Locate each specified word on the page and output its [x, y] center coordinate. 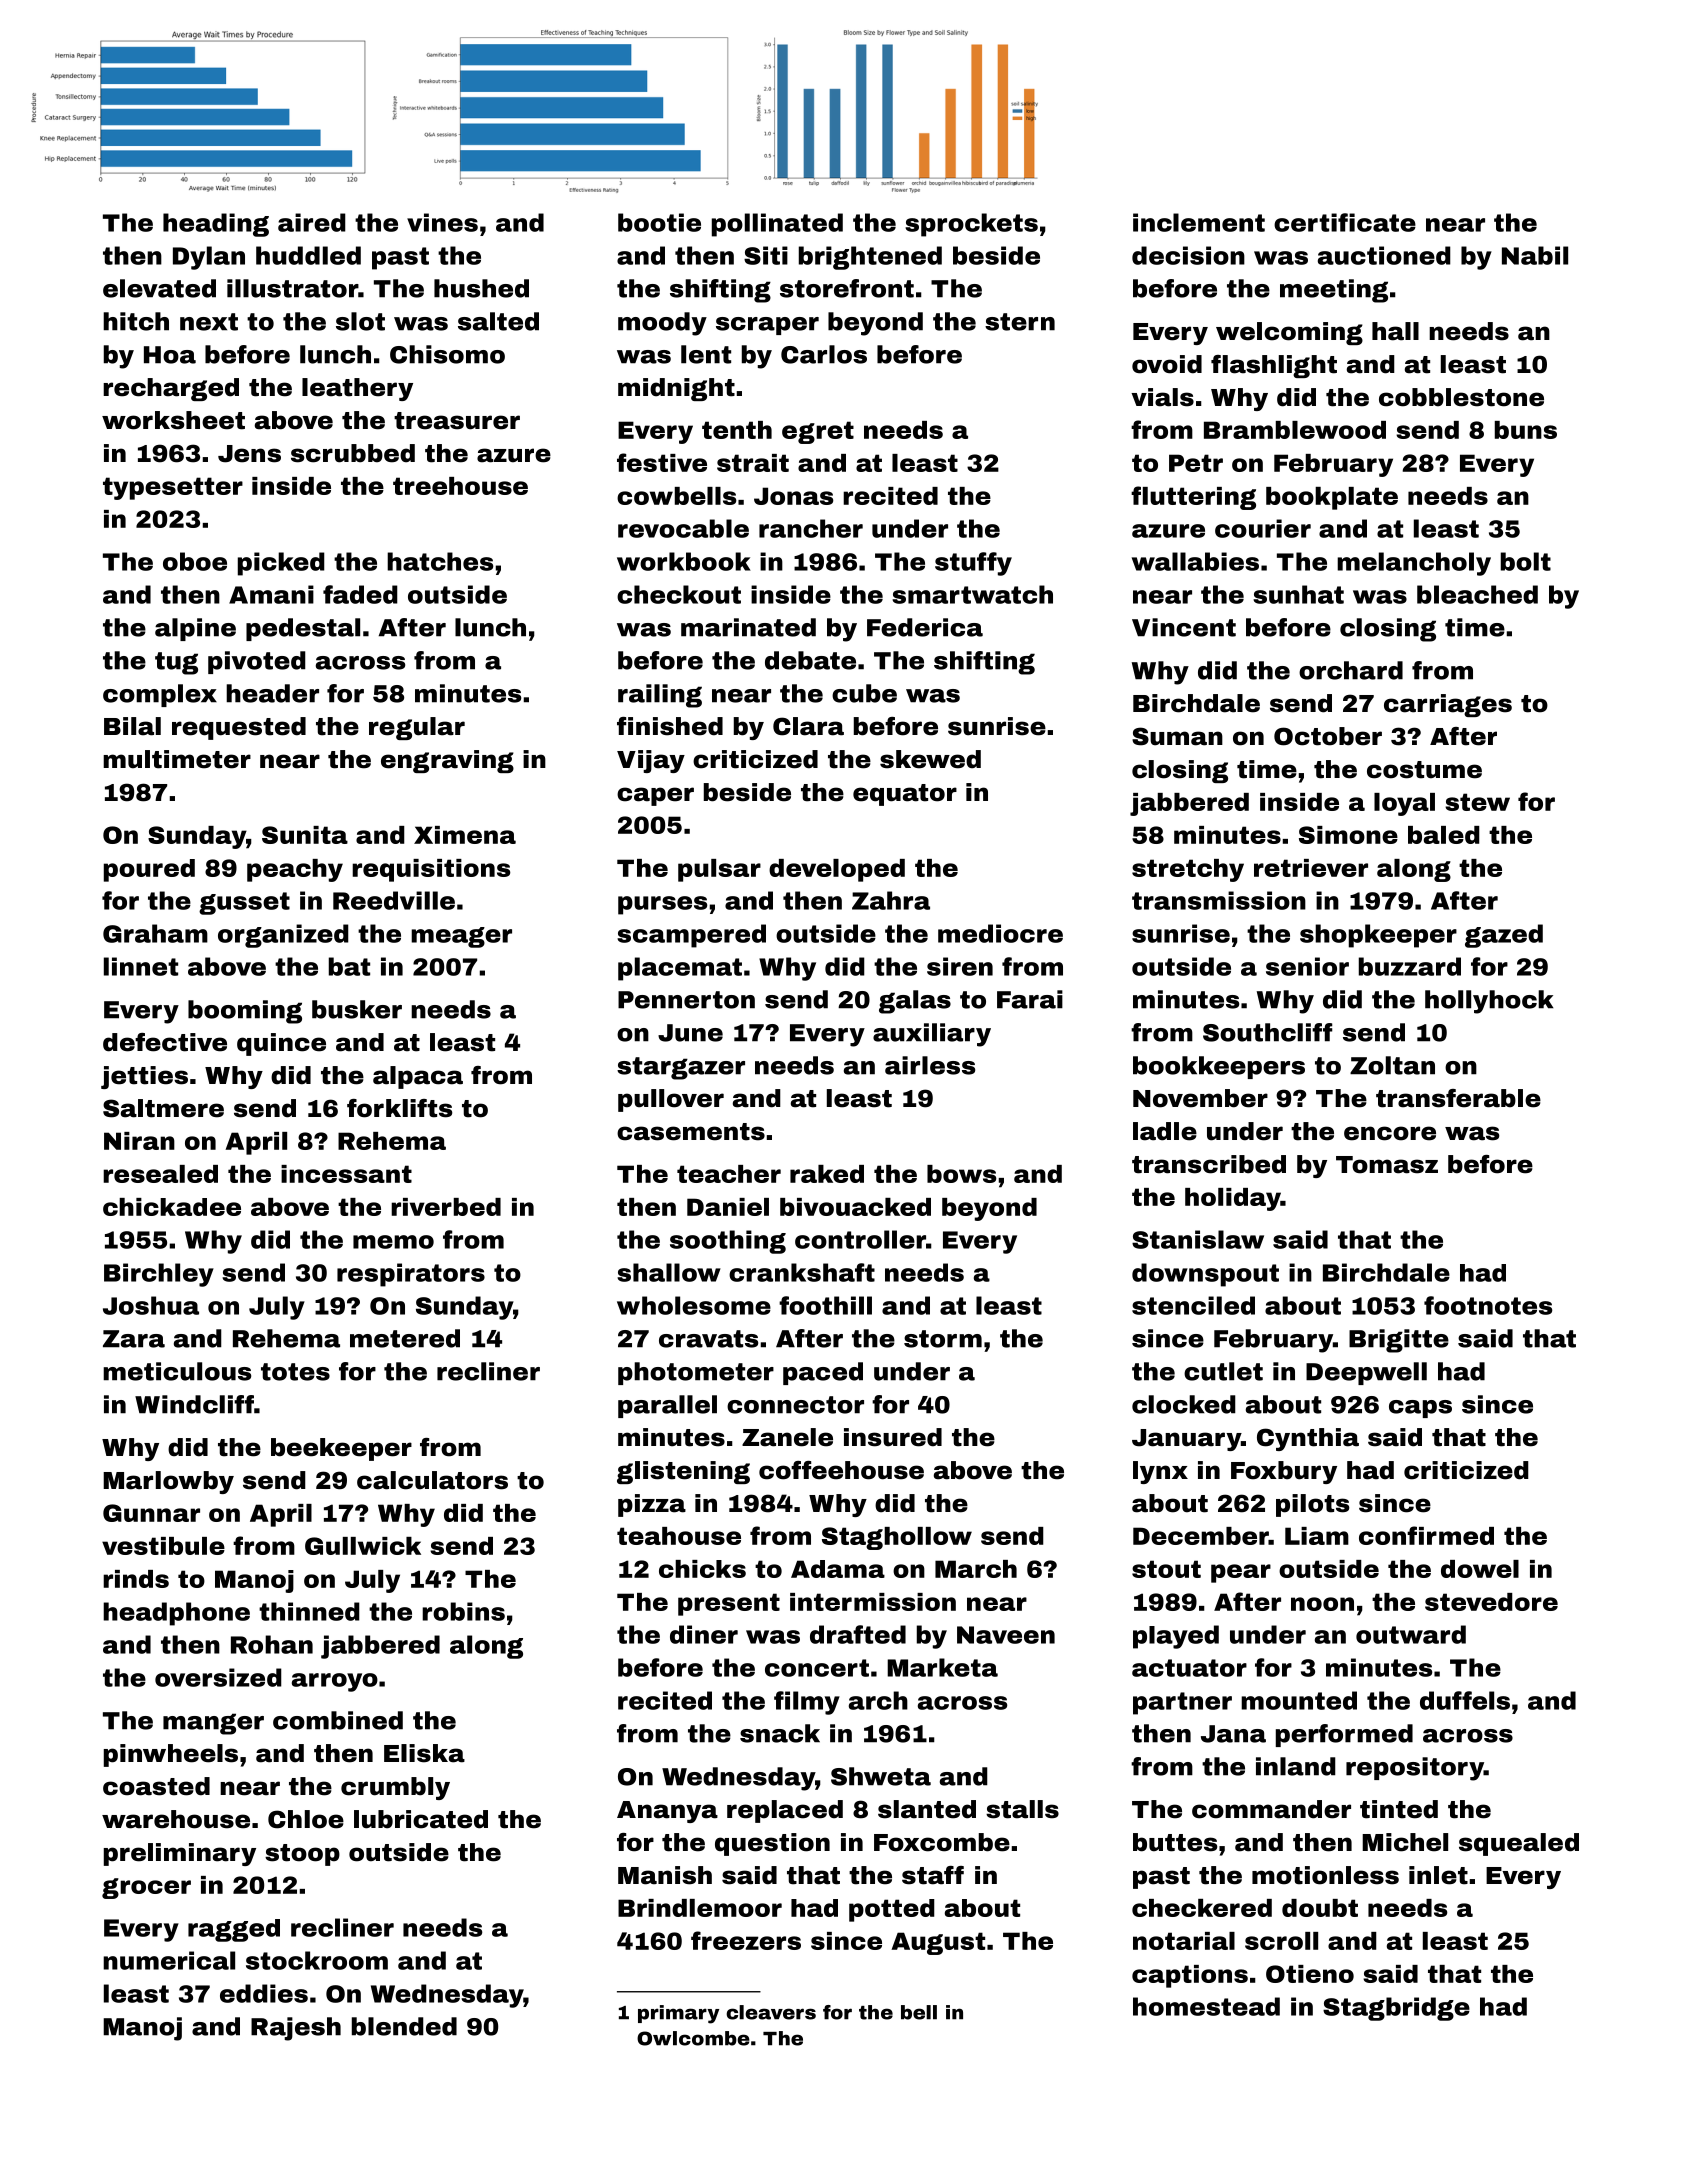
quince [281, 1044]
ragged [234, 1930]
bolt [1526, 561]
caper [655, 796]
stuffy [973, 564]
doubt [1320, 1908]
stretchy [1188, 870]
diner [704, 1634]
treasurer [457, 421]
